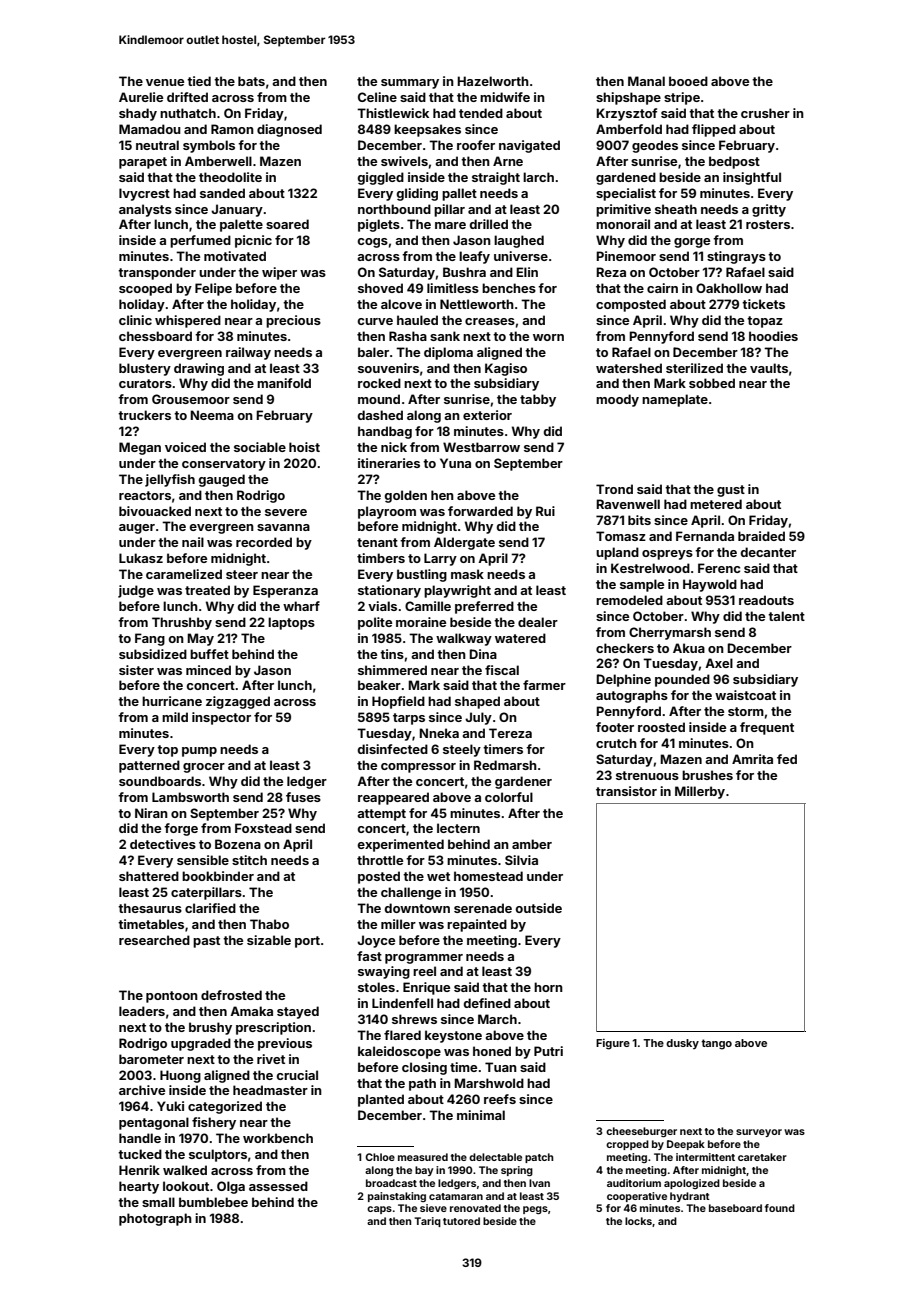 Image resolution: width=924 pixels, height=1308 pixels. What do you see at coordinates (682, 98) in the page?
I see `stripe` at bounding box center [682, 98].
